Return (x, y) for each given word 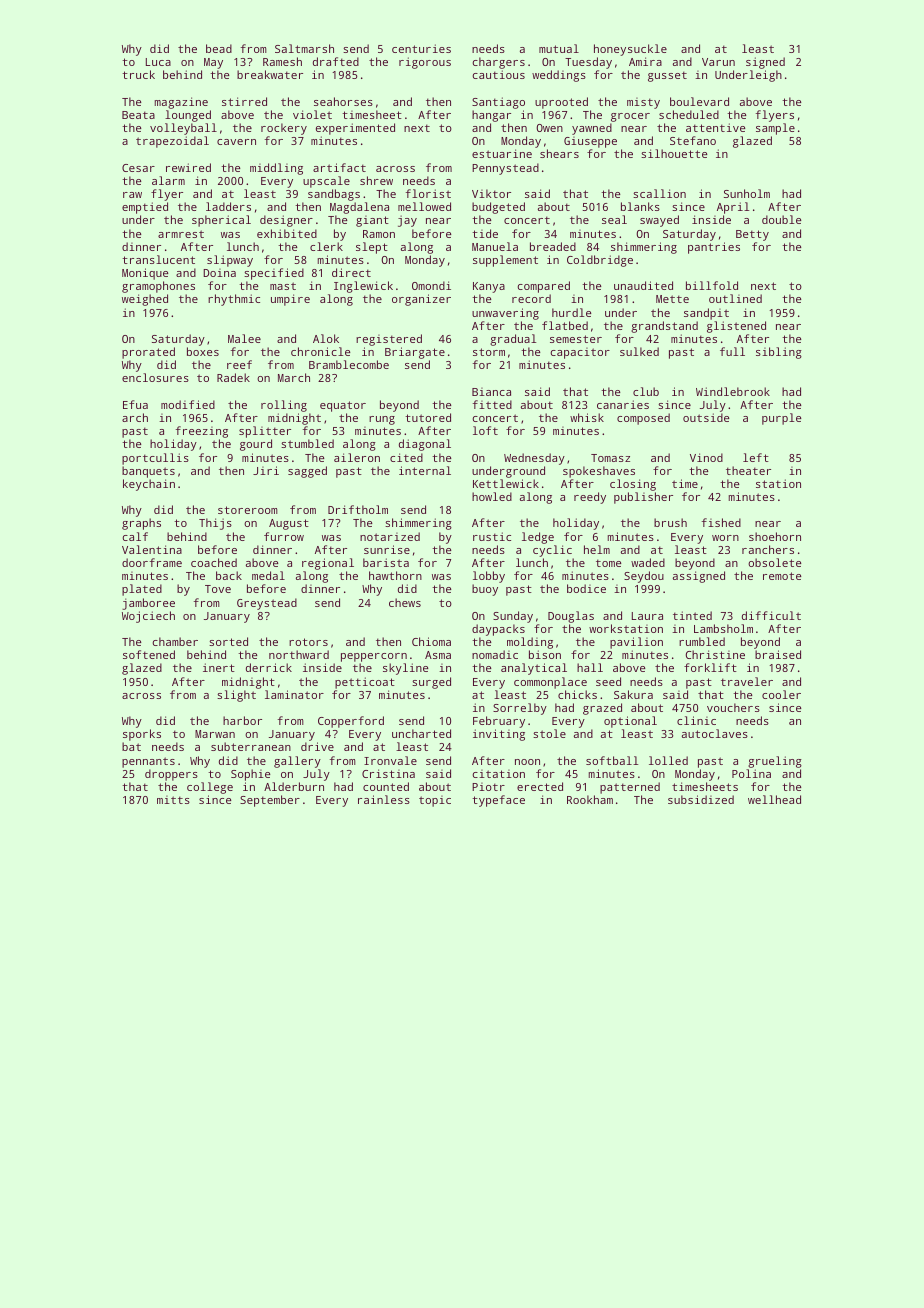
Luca (158, 62)
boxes (203, 351)
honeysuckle (630, 50)
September (270, 801)
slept (372, 248)
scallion (659, 193)
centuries (421, 48)
